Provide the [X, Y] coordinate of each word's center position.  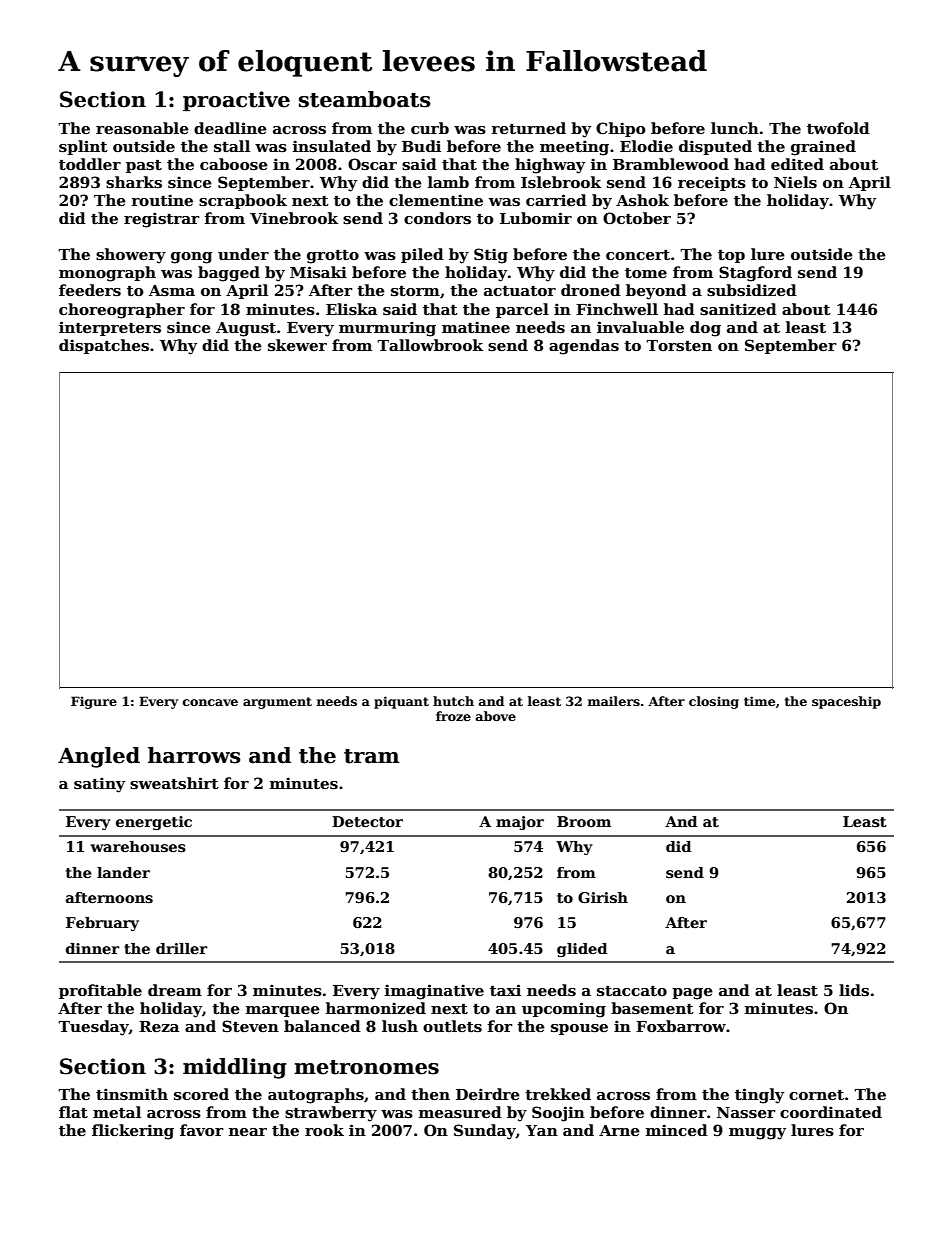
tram [372, 756]
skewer [297, 345]
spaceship [846, 702]
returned [528, 128]
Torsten [679, 345]
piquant [401, 702]
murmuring [387, 329]
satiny [99, 785]
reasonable [142, 128]
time [759, 701]
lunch [735, 128]
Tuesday [93, 1028]
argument [277, 703]
